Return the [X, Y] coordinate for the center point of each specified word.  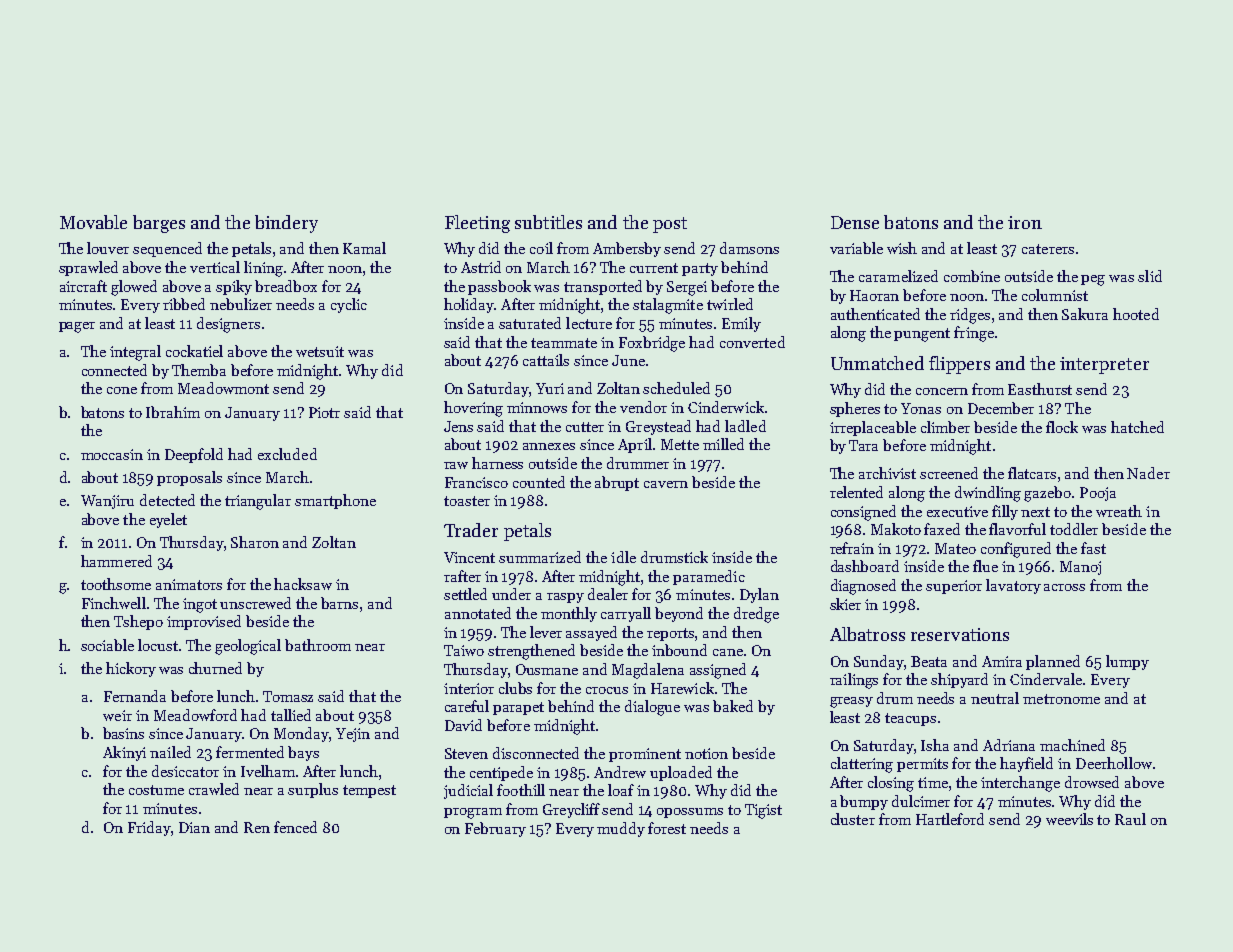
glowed [134, 288]
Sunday [879, 662]
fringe [974, 334]
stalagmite [668, 306]
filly [1005, 512]
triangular [258, 502]
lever [546, 632]
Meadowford [195, 715]
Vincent [469, 557]
